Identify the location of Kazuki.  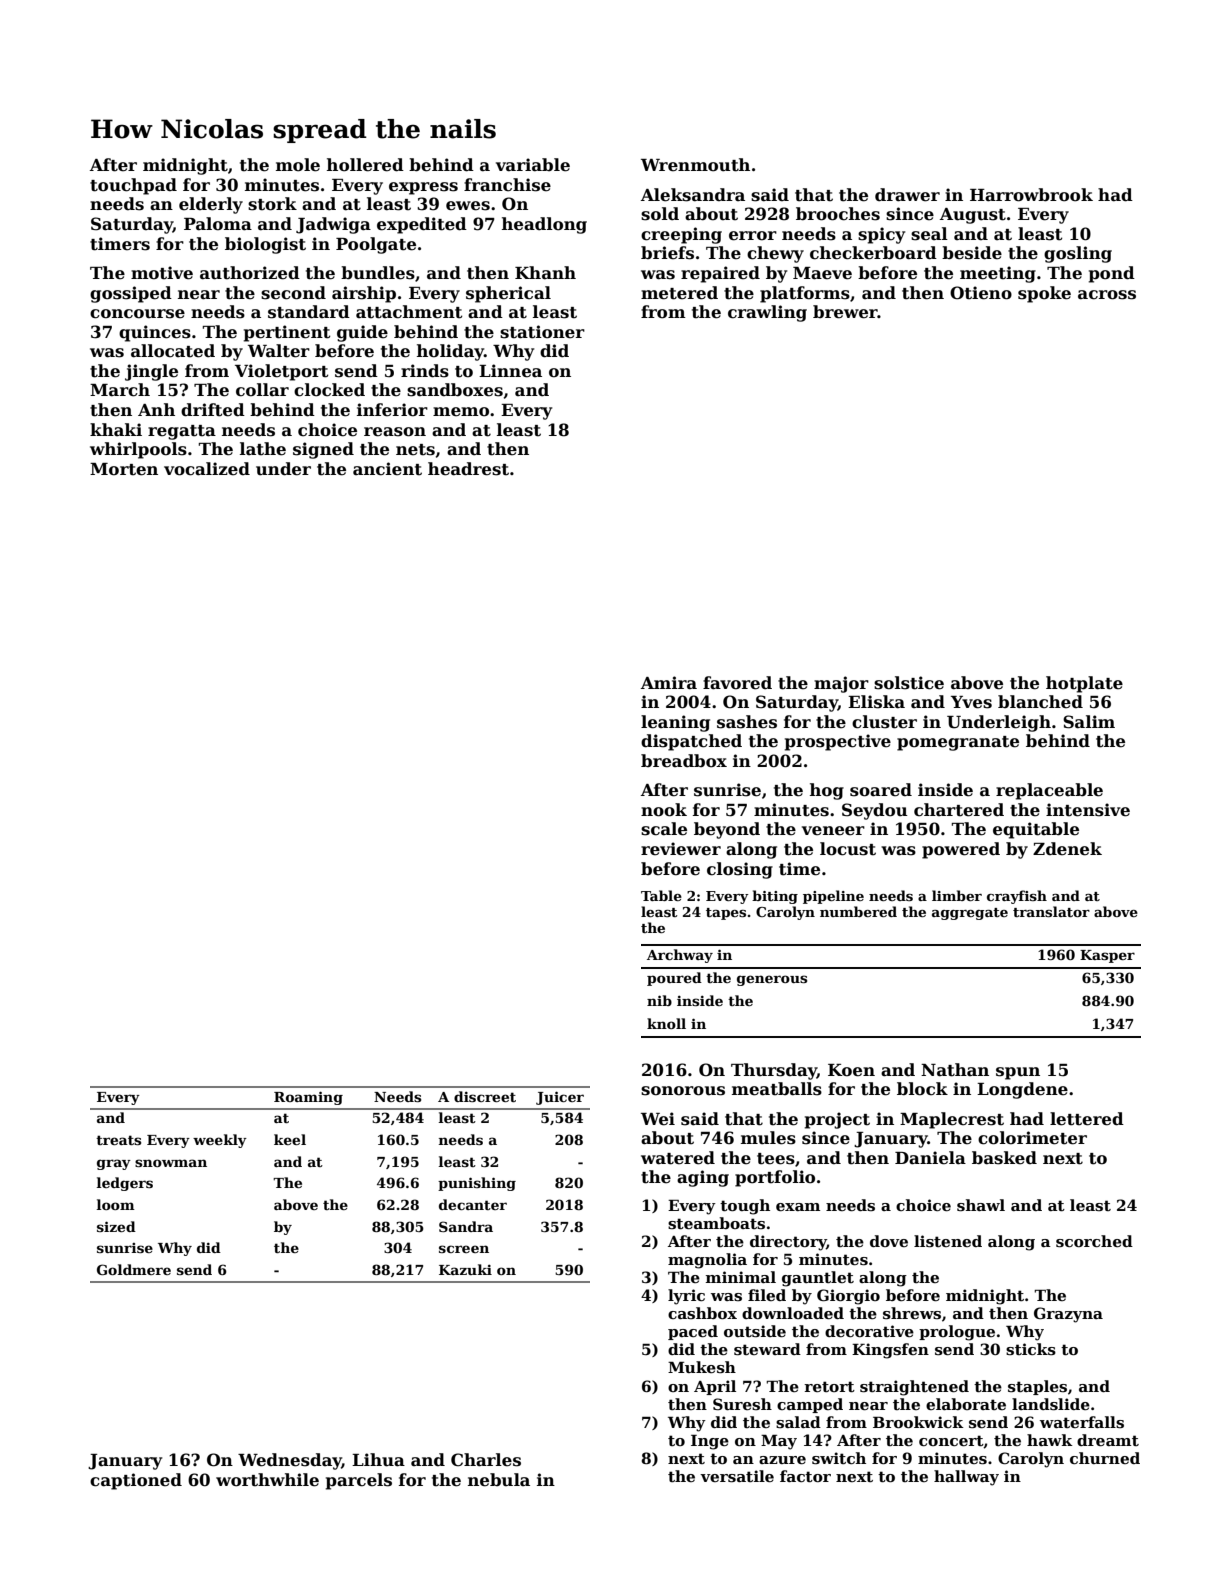
(465, 1269).
